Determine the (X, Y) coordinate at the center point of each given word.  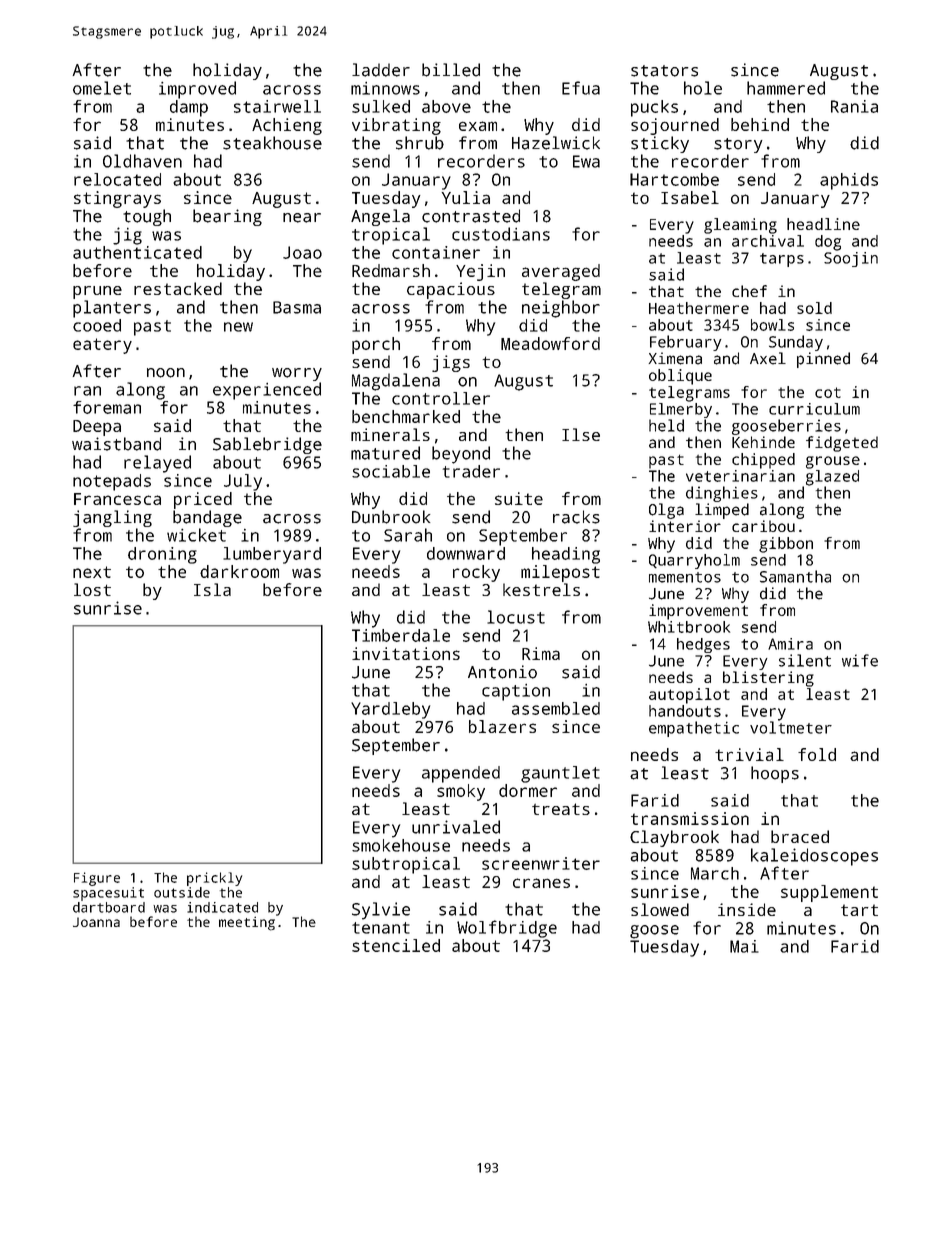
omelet (102, 88)
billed (451, 70)
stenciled (396, 945)
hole (703, 88)
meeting (247, 923)
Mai (744, 946)
